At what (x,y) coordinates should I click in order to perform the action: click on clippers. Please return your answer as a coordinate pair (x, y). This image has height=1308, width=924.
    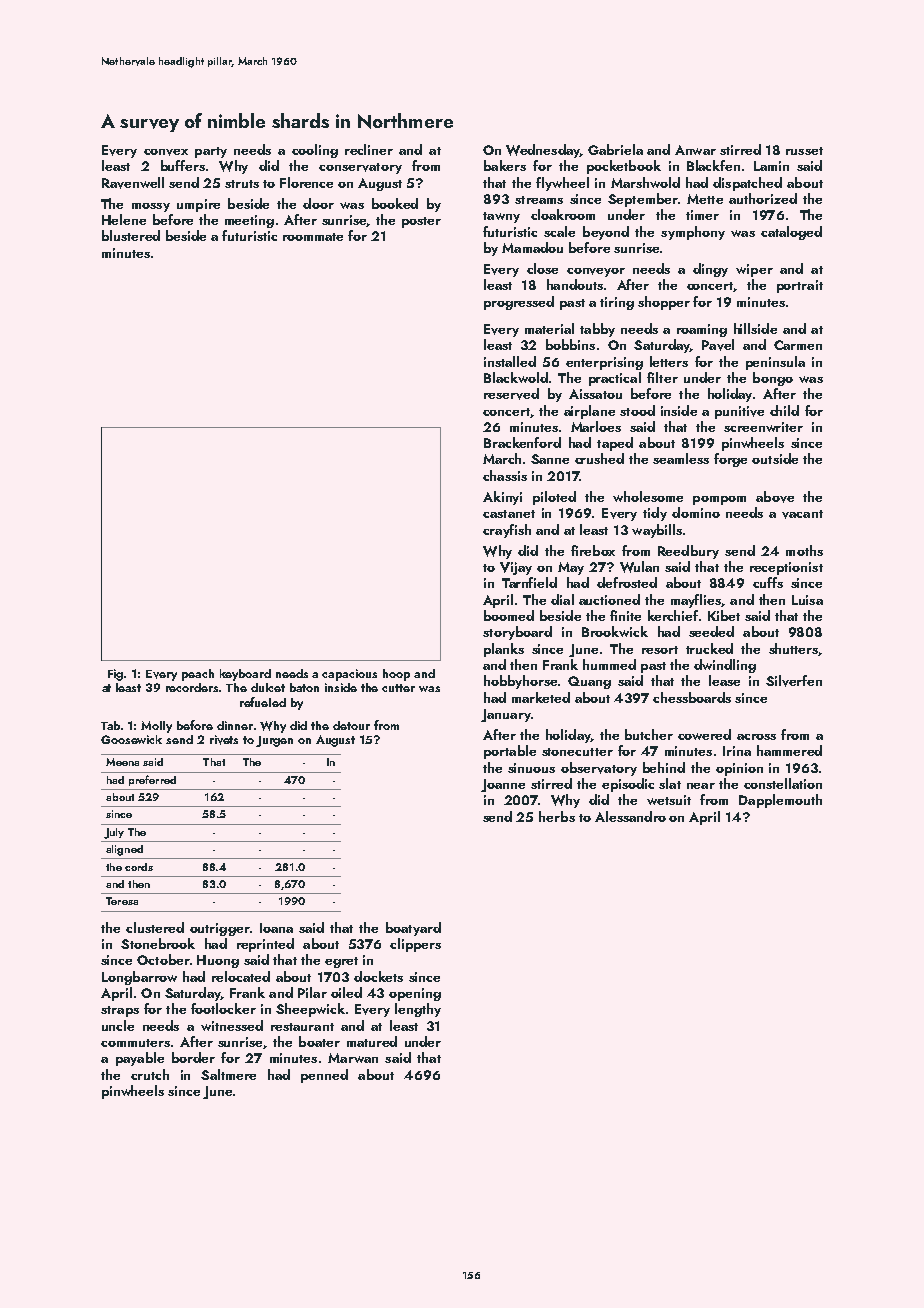
    Looking at the image, I should click on (415, 945).
